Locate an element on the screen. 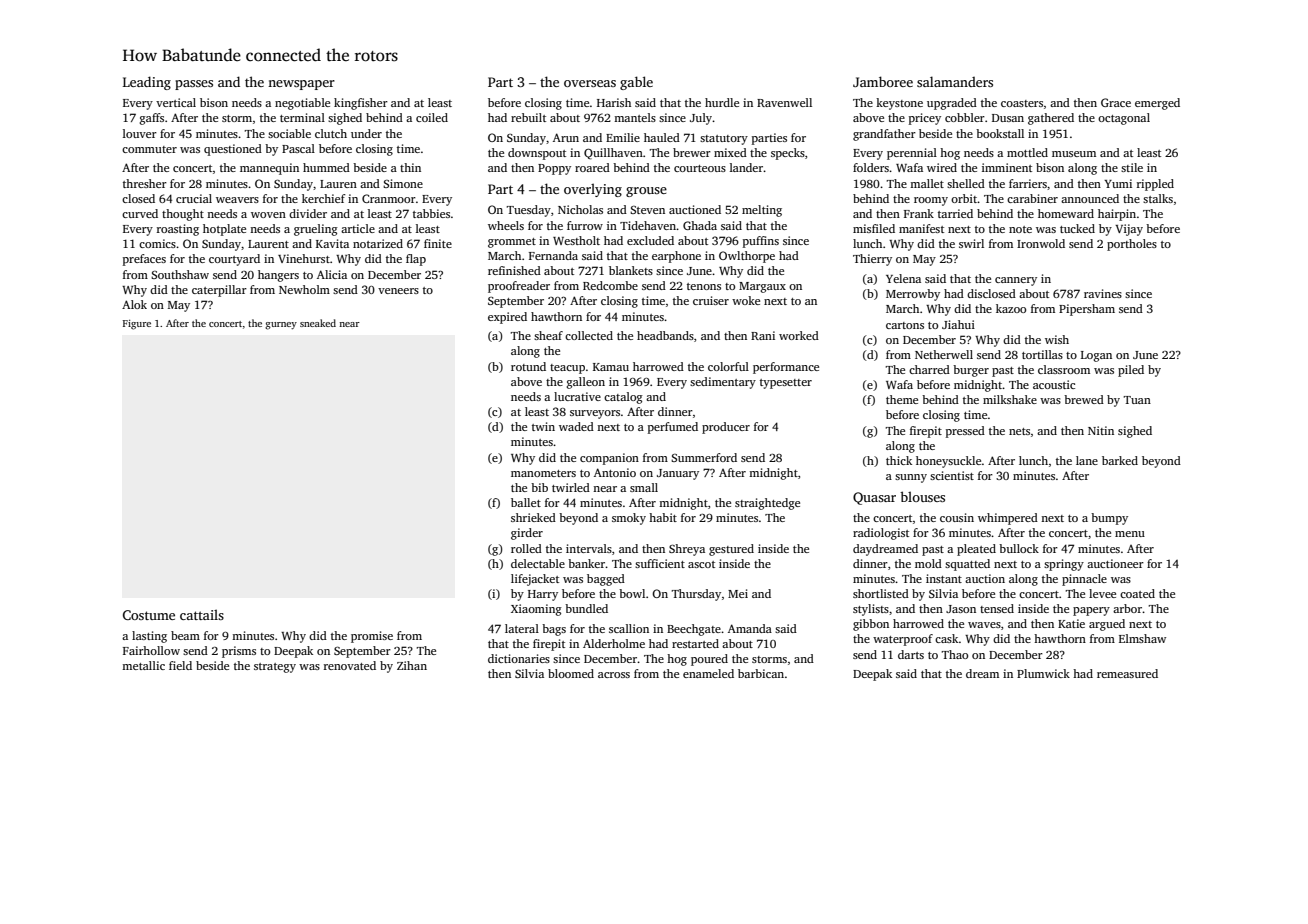  sedimentary is located at coordinates (723, 383).
